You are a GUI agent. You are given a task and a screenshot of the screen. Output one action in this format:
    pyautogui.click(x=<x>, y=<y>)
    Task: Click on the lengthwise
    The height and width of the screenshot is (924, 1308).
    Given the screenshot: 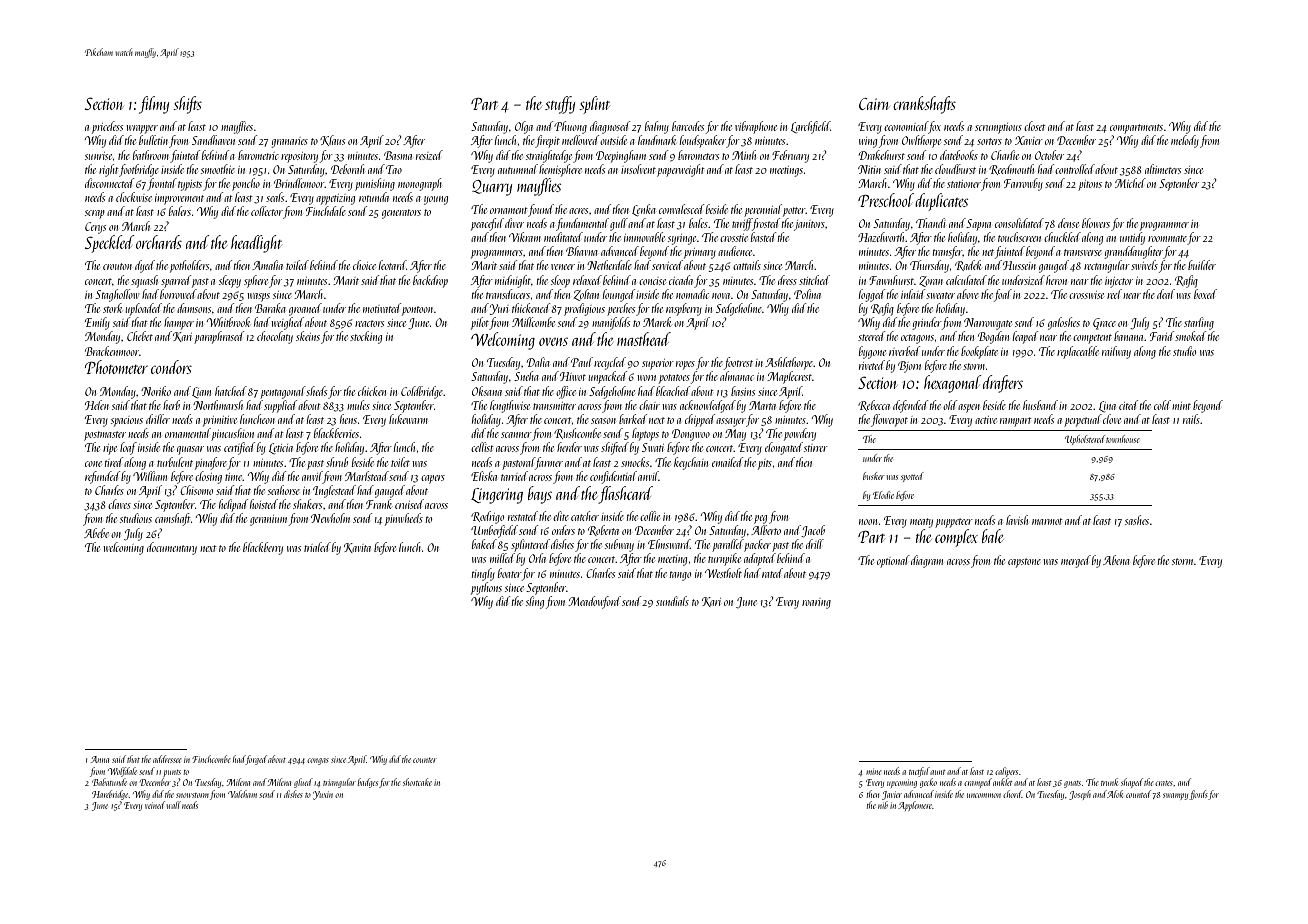 What is the action you would take?
    pyautogui.click(x=510, y=406)
